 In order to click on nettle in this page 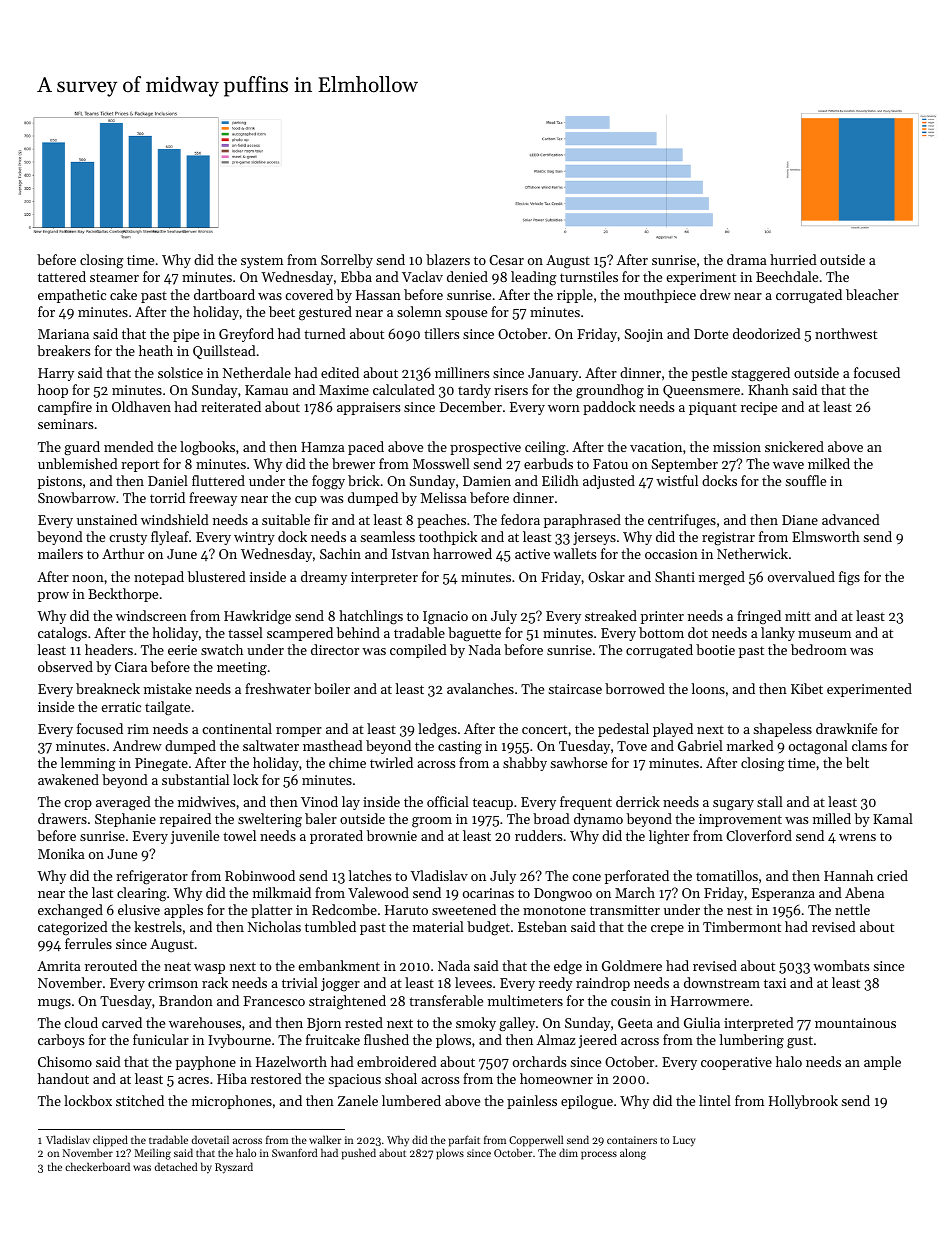, I will do `click(852, 909)`.
